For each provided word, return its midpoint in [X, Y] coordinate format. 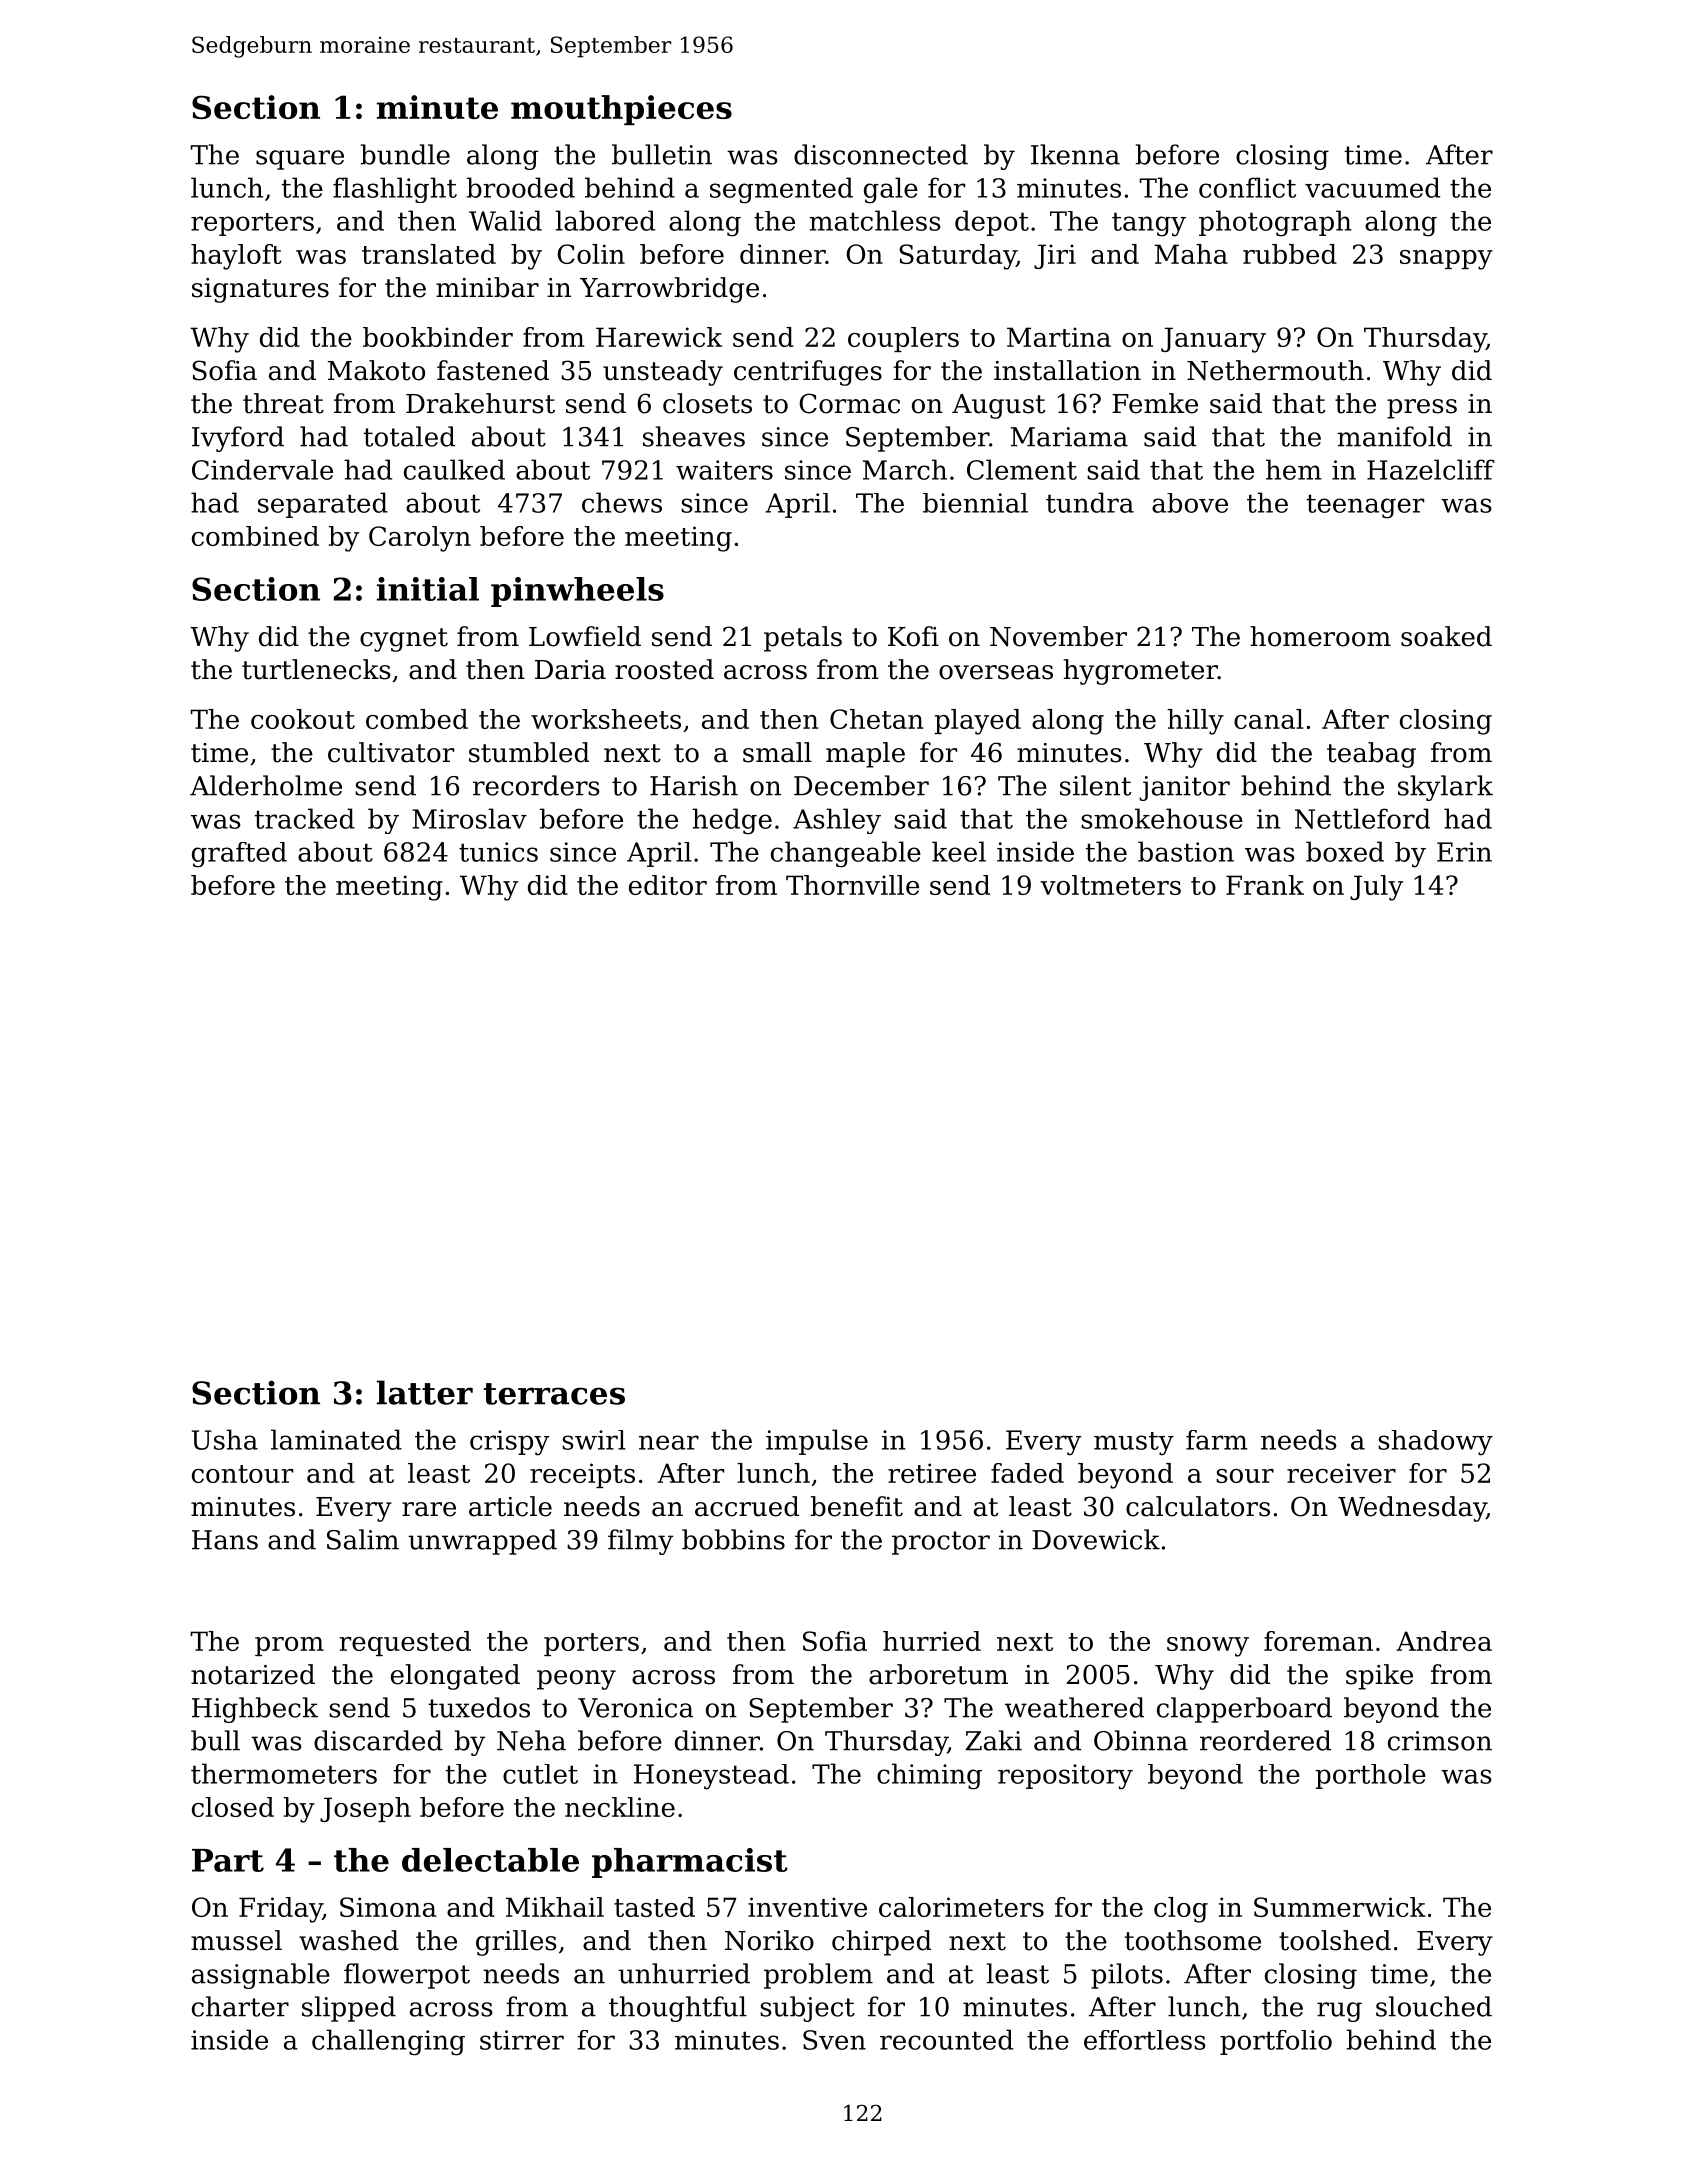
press [1422, 409]
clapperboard [1244, 1710]
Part [228, 1860]
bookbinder [438, 337]
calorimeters [961, 1907]
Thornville [852, 885]
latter [425, 1392]
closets [707, 403]
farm [1217, 1440]
